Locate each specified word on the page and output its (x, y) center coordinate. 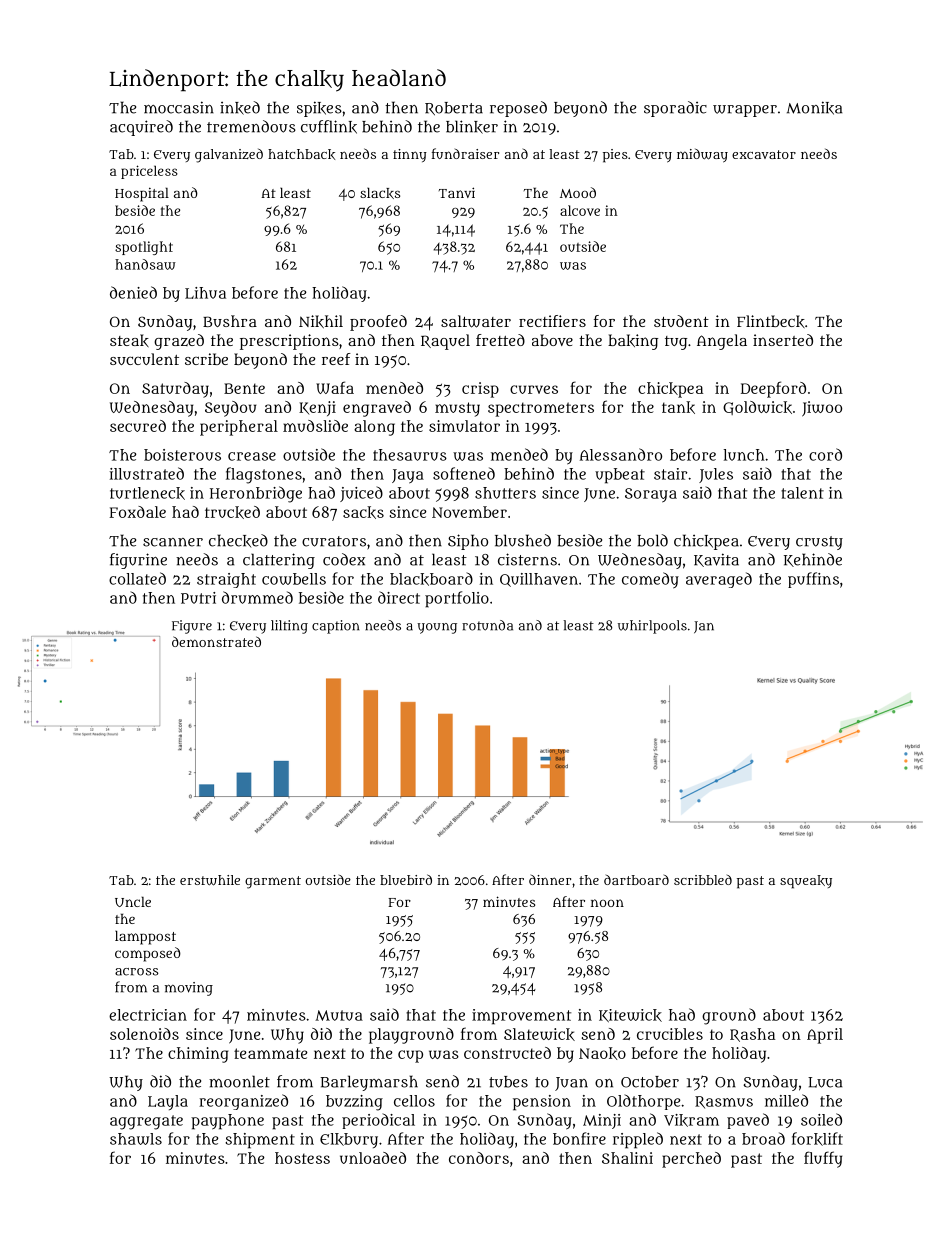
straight (226, 580)
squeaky (806, 882)
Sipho (468, 542)
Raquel (445, 342)
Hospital (142, 194)
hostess (302, 1158)
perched (691, 1160)
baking (633, 342)
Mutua (339, 1015)
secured (138, 426)
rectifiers (552, 321)
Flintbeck (771, 321)
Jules (716, 475)
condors (479, 1158)
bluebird (406, 879)
